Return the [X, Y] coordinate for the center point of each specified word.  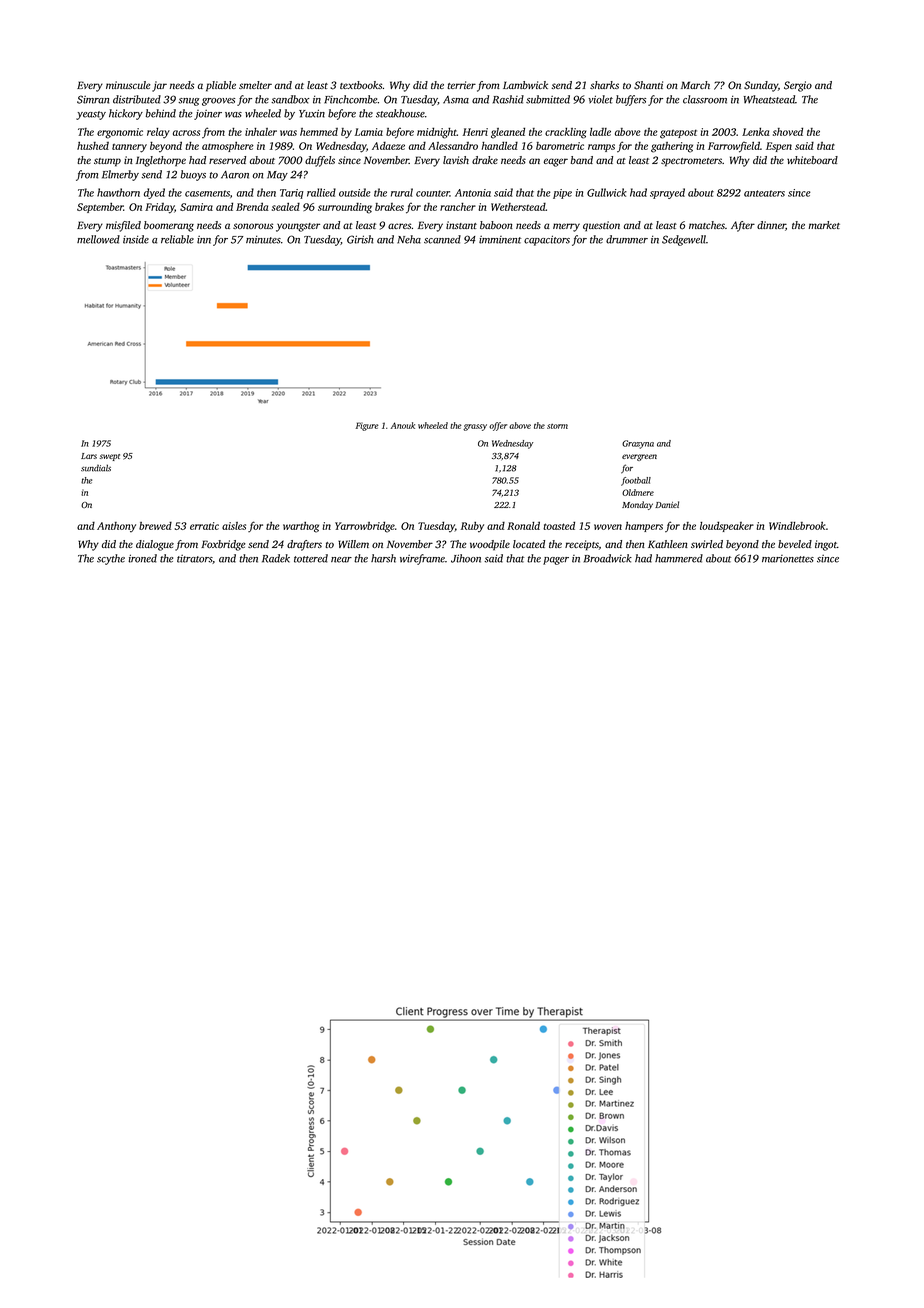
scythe [111, 559]
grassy [475, 427]
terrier [461, 85]
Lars [89, 456]
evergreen [639, 457]
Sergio [798, 86]
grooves [218, 102]
